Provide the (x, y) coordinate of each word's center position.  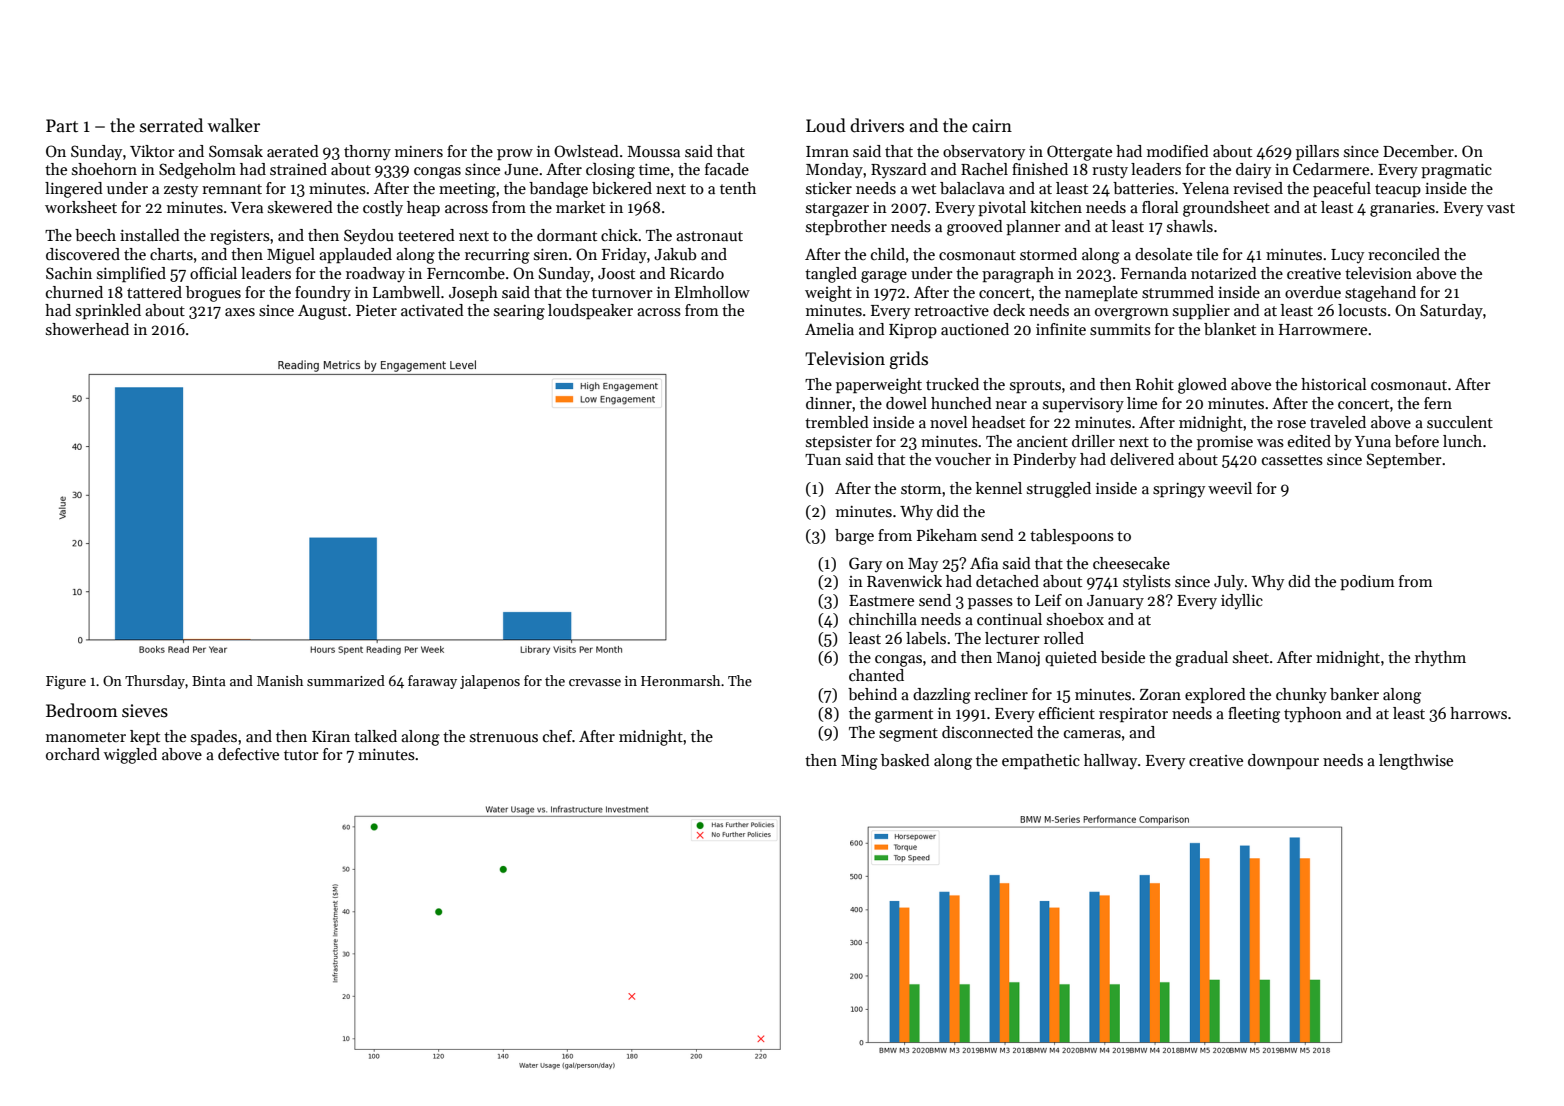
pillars (1317, 152)
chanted (876, 675)
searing (519, 312)
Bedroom (82, 710)
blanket (1230, 329)
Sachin (69, 273)
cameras (1092, 734)
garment (904, 716)
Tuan (823, 459)
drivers (877, 125)
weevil (1230, 488)
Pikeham (947, 535)
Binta (209, 681)
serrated (171, 125)
